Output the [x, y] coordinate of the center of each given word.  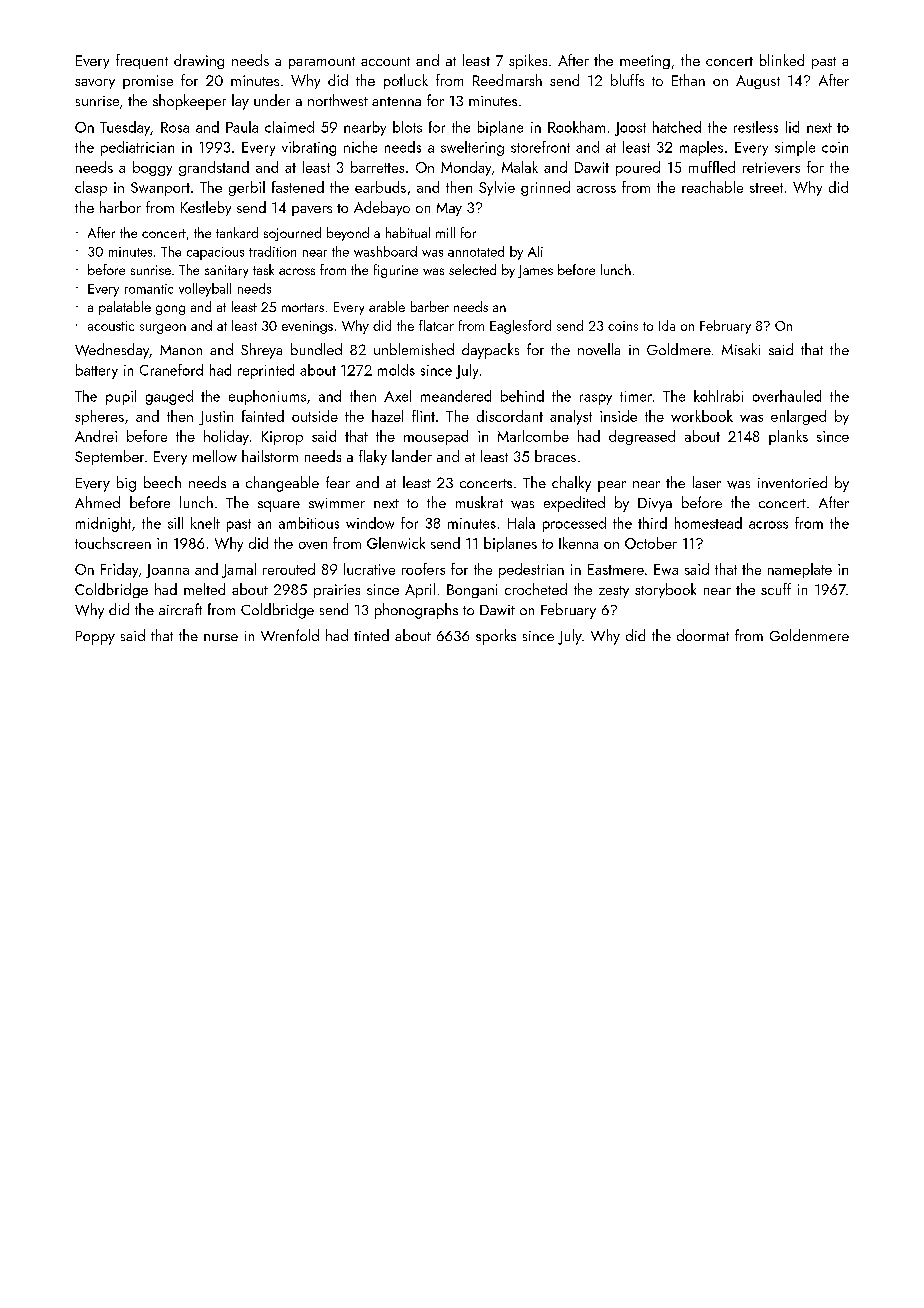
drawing [199, 61]
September [109, 457]
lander [412, 456]
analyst [571, 417]
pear [612, 486]
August [758, 82]
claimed [289, 127]
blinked [782, 60]
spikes [528, 61]
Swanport [160, 189]
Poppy [95, 638]
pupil [121, 397]
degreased [642, 437]
